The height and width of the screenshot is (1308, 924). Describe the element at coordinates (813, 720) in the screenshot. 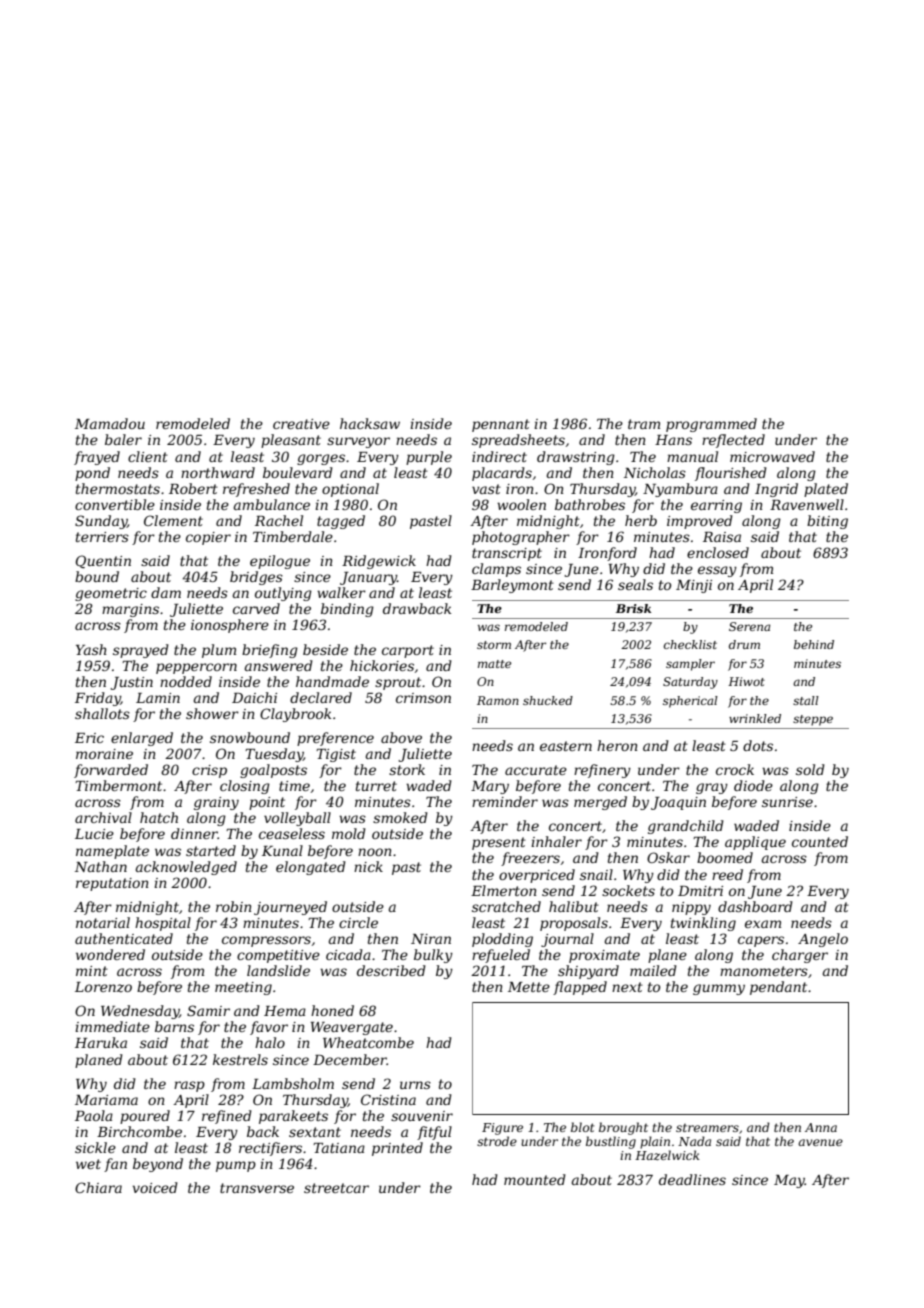

I see `steppe` at that location.
